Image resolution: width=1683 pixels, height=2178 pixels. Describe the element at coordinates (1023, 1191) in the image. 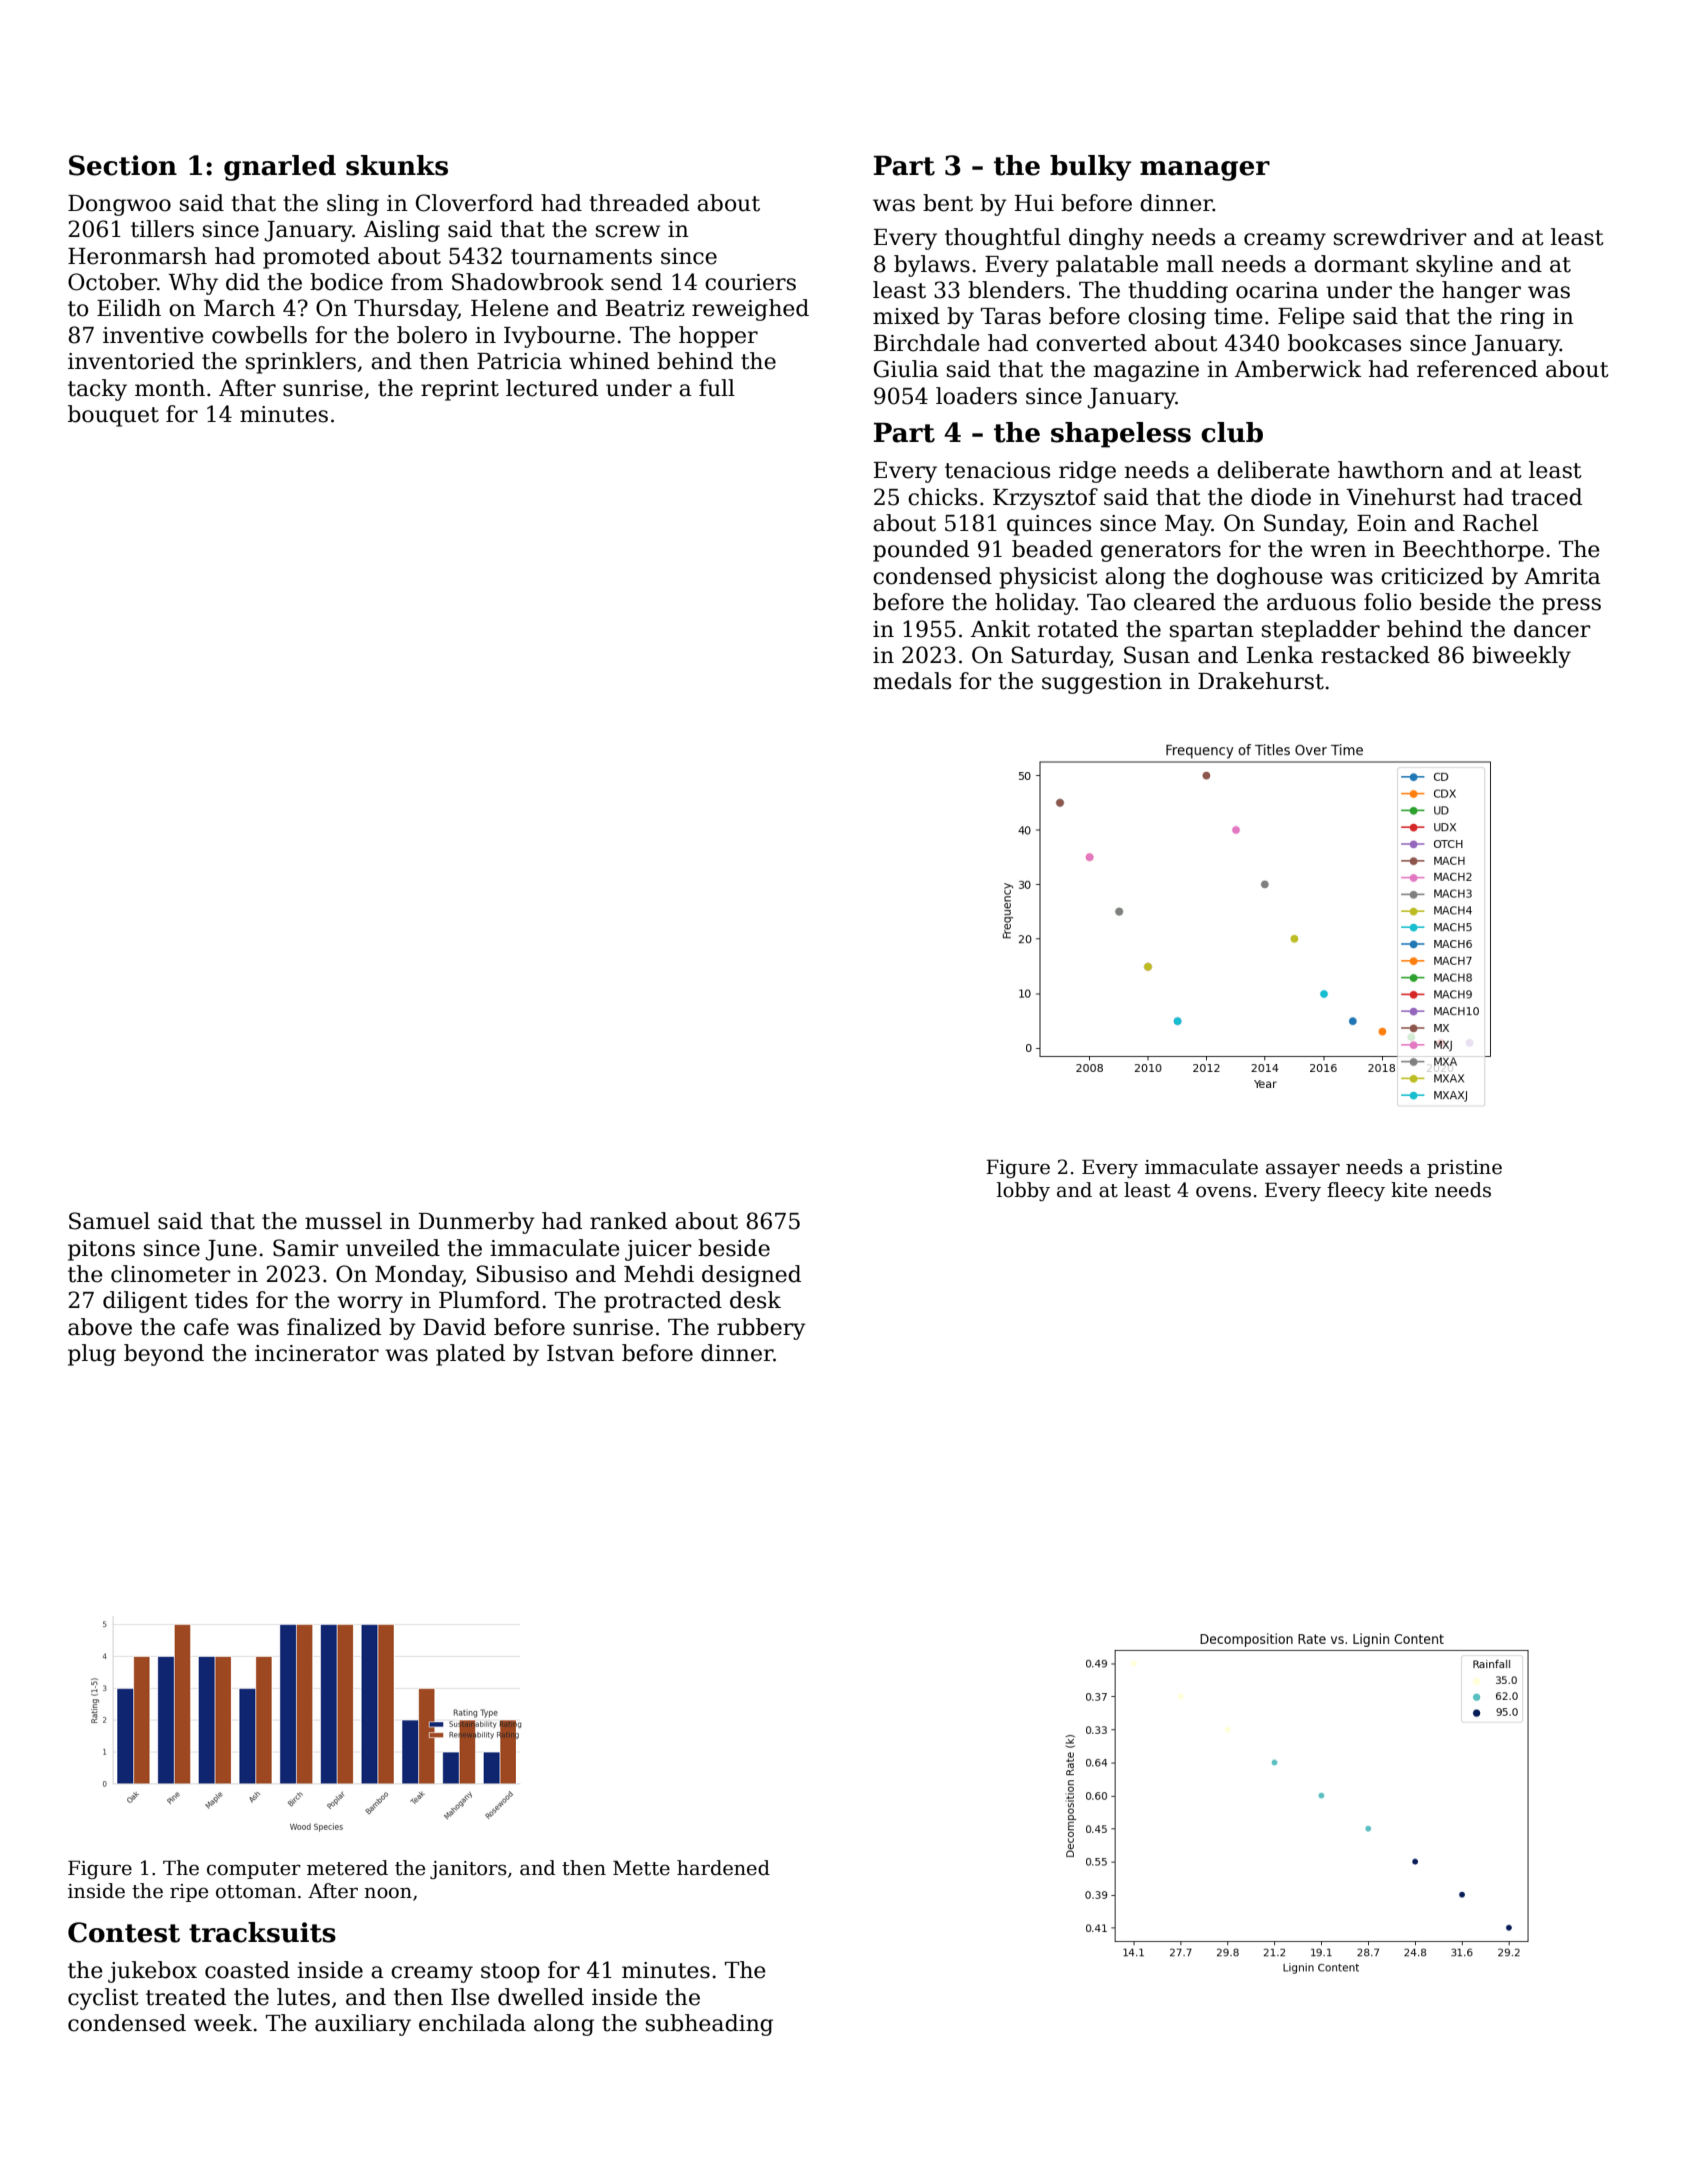

I see `lobby` at that location.
